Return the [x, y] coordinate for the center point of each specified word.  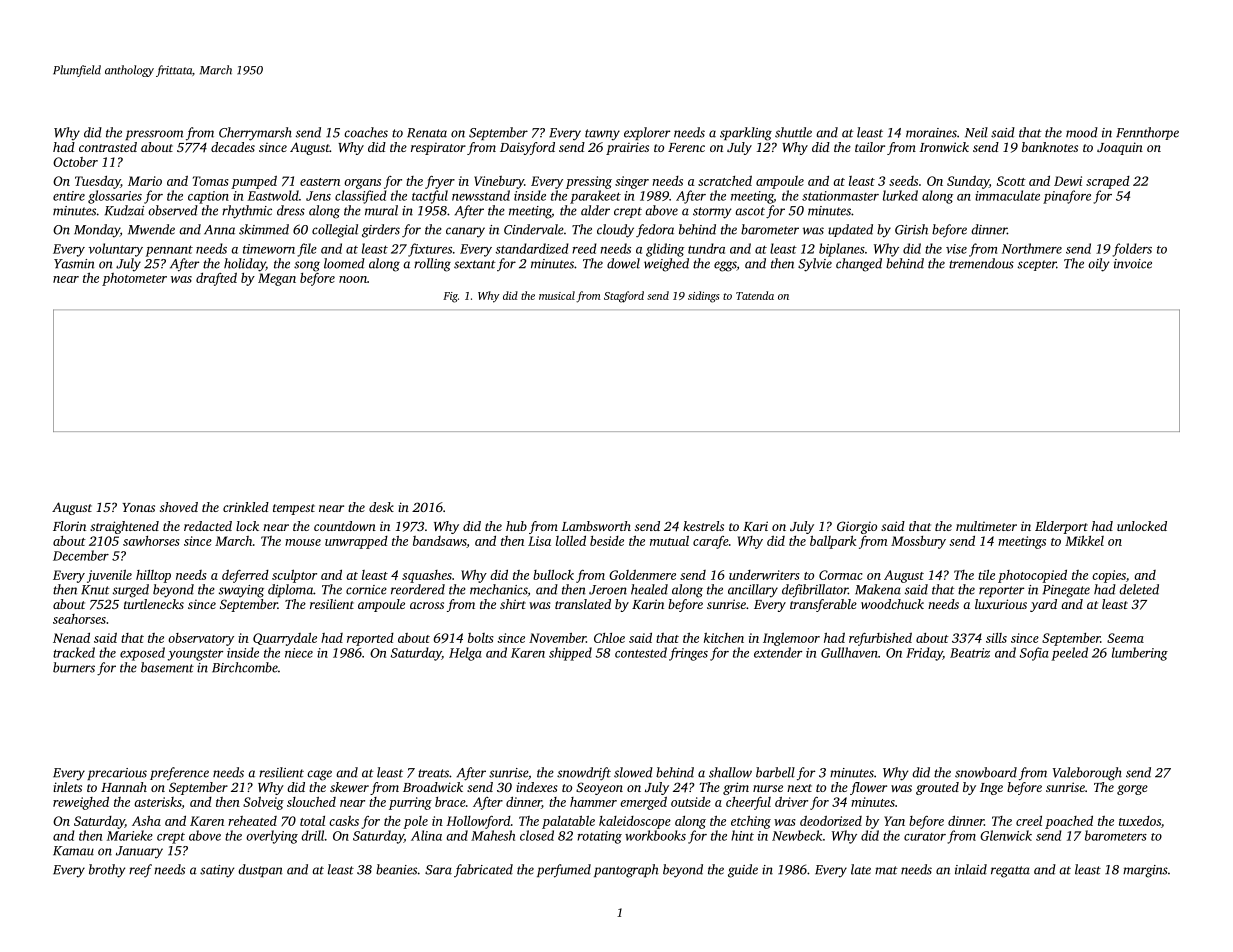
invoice [1133, 264]
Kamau [73, 851]
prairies [627, 148]
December [81, 555]
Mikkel [1084, 541]
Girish [911, 229]
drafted [216, 279]
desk [381, 507]
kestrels [703, 526]
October [75, 162]
